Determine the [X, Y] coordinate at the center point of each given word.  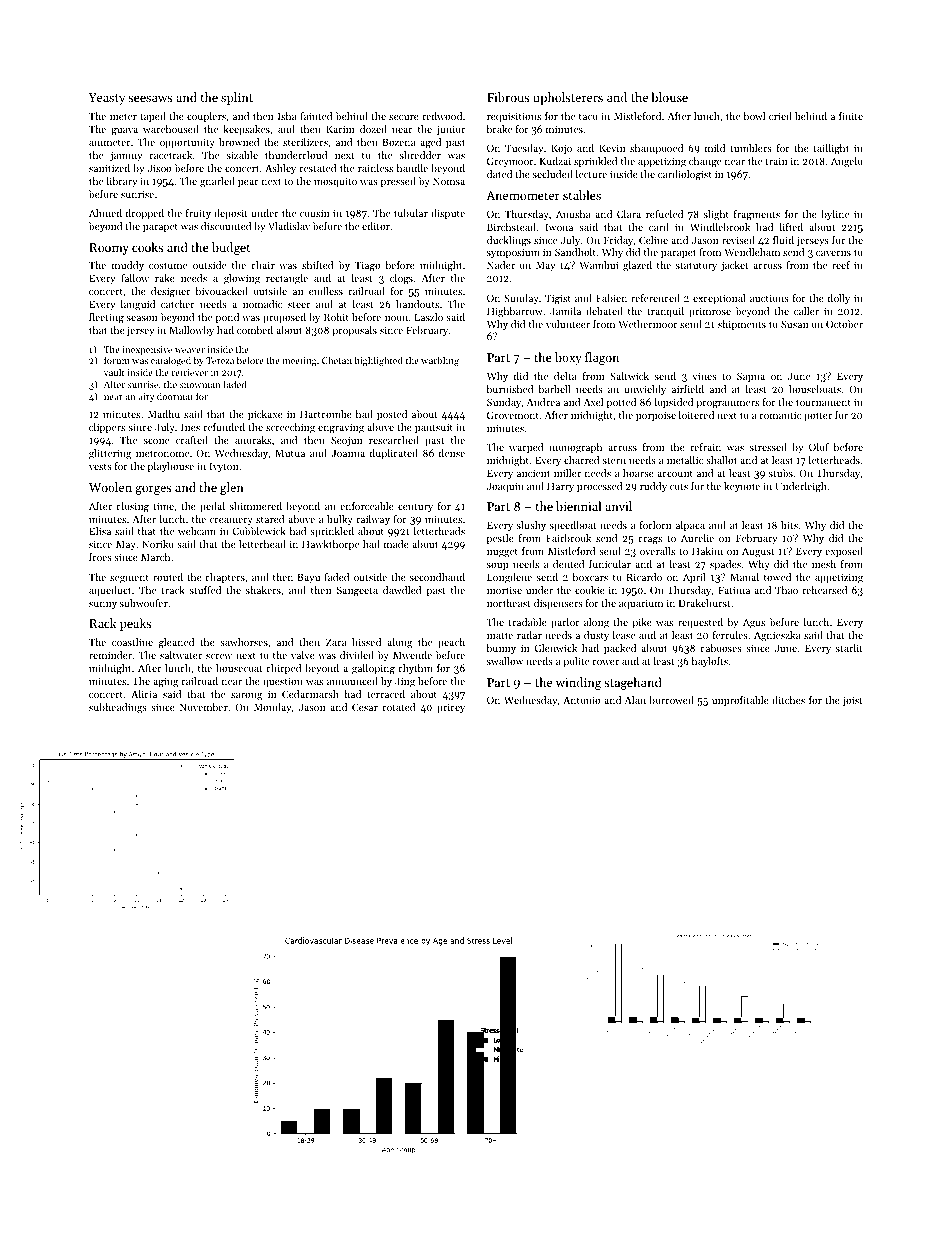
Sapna [751, 377]
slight [716, 215]
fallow [135, 278]
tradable [528, 622]
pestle [500, 539]
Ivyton [223, 467]
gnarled [217, 182]
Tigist [558, 299]
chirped [283, 669]
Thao [786, 590]
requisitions [514, 117]
